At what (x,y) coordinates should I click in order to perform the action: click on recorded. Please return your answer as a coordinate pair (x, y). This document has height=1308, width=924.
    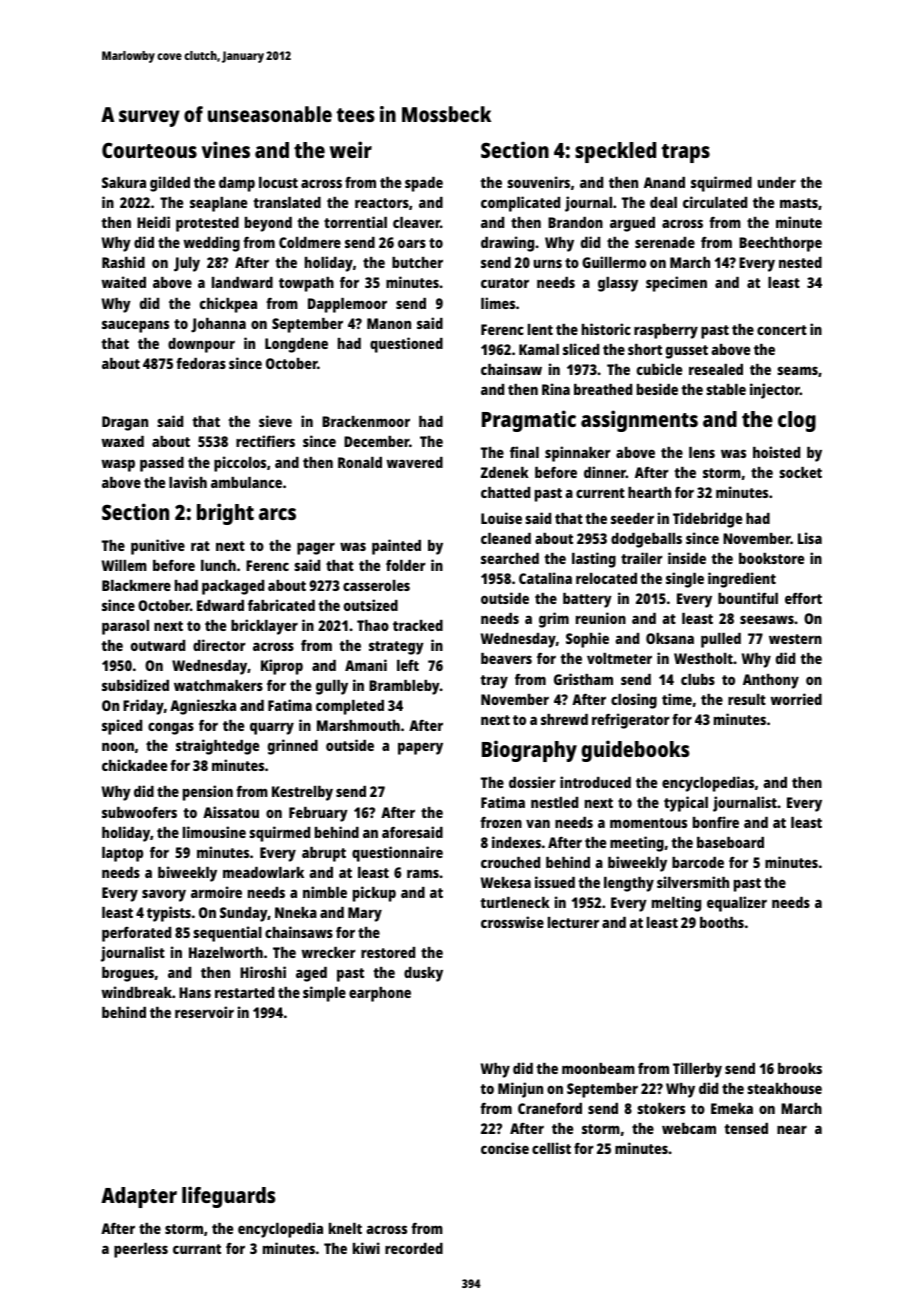
    Looking at the image, I should click on (414, 1248).
